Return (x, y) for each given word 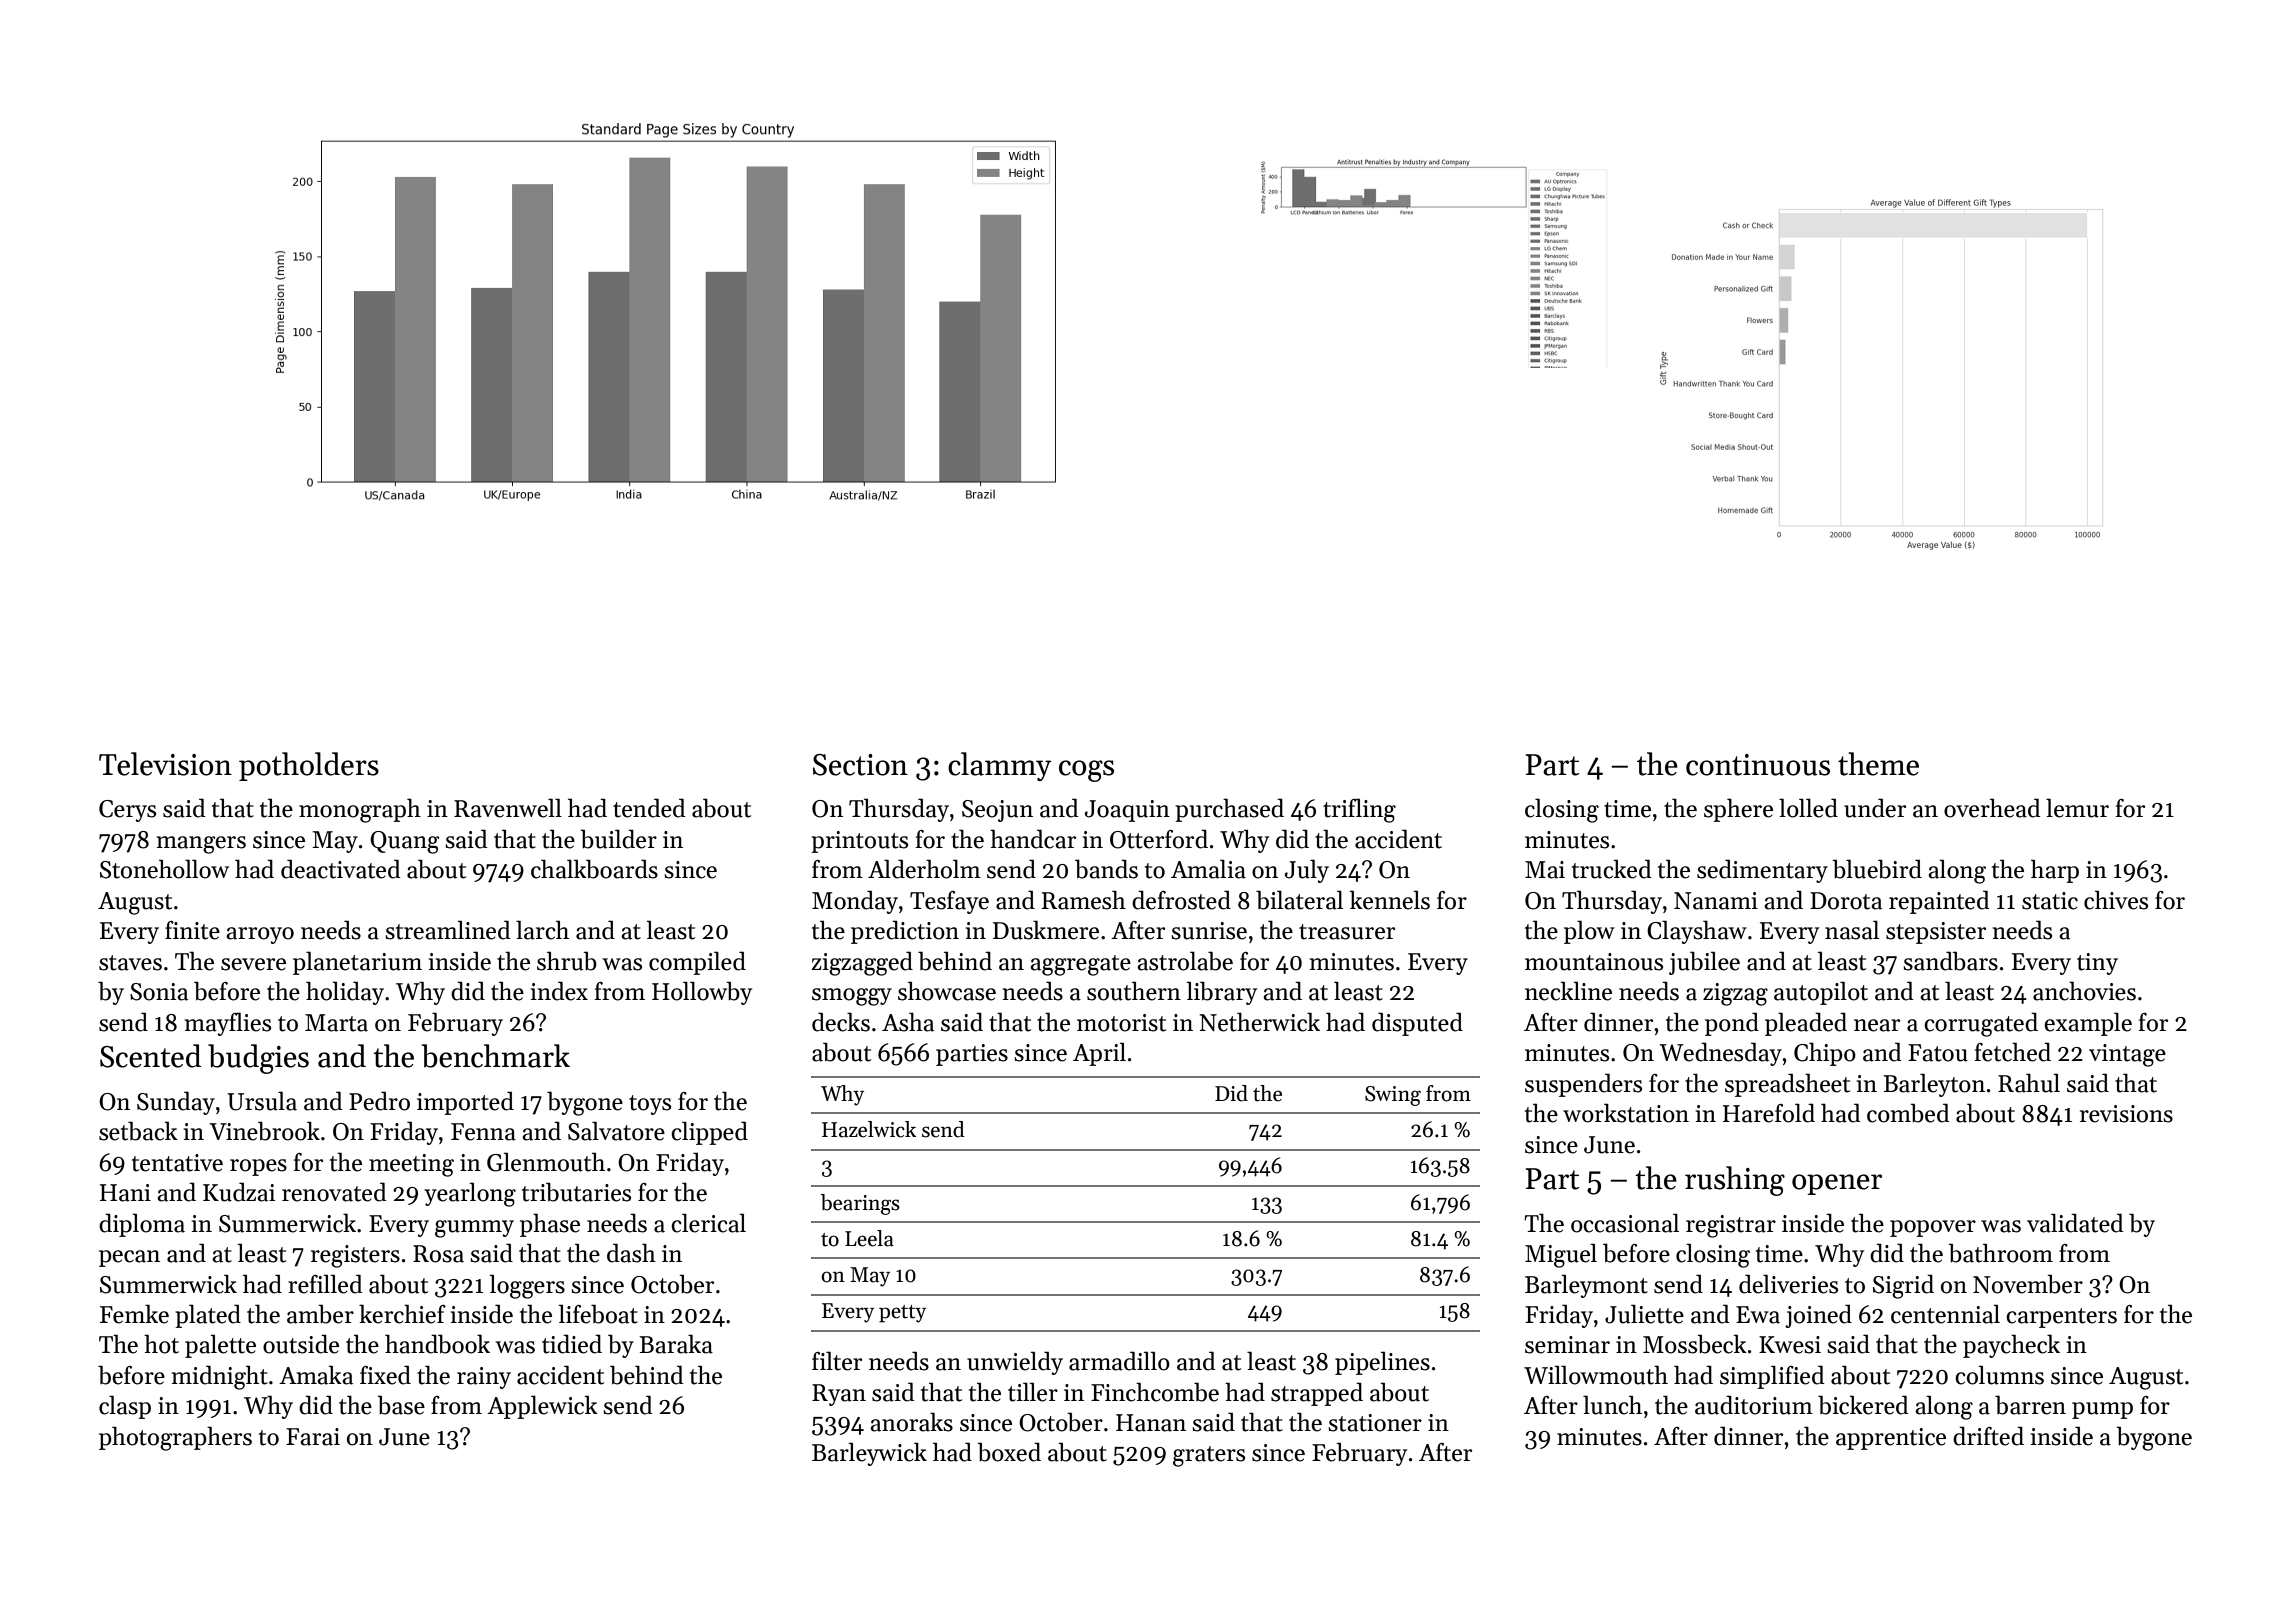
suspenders (1583, 1085)
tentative (177, 1163)
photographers (175, 1438)
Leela (869, 1238)
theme (1878, 764)
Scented (150, 1056)
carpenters (2061, 1318)
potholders (309, 766)
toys (650, 1105)
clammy (1000, 766)
